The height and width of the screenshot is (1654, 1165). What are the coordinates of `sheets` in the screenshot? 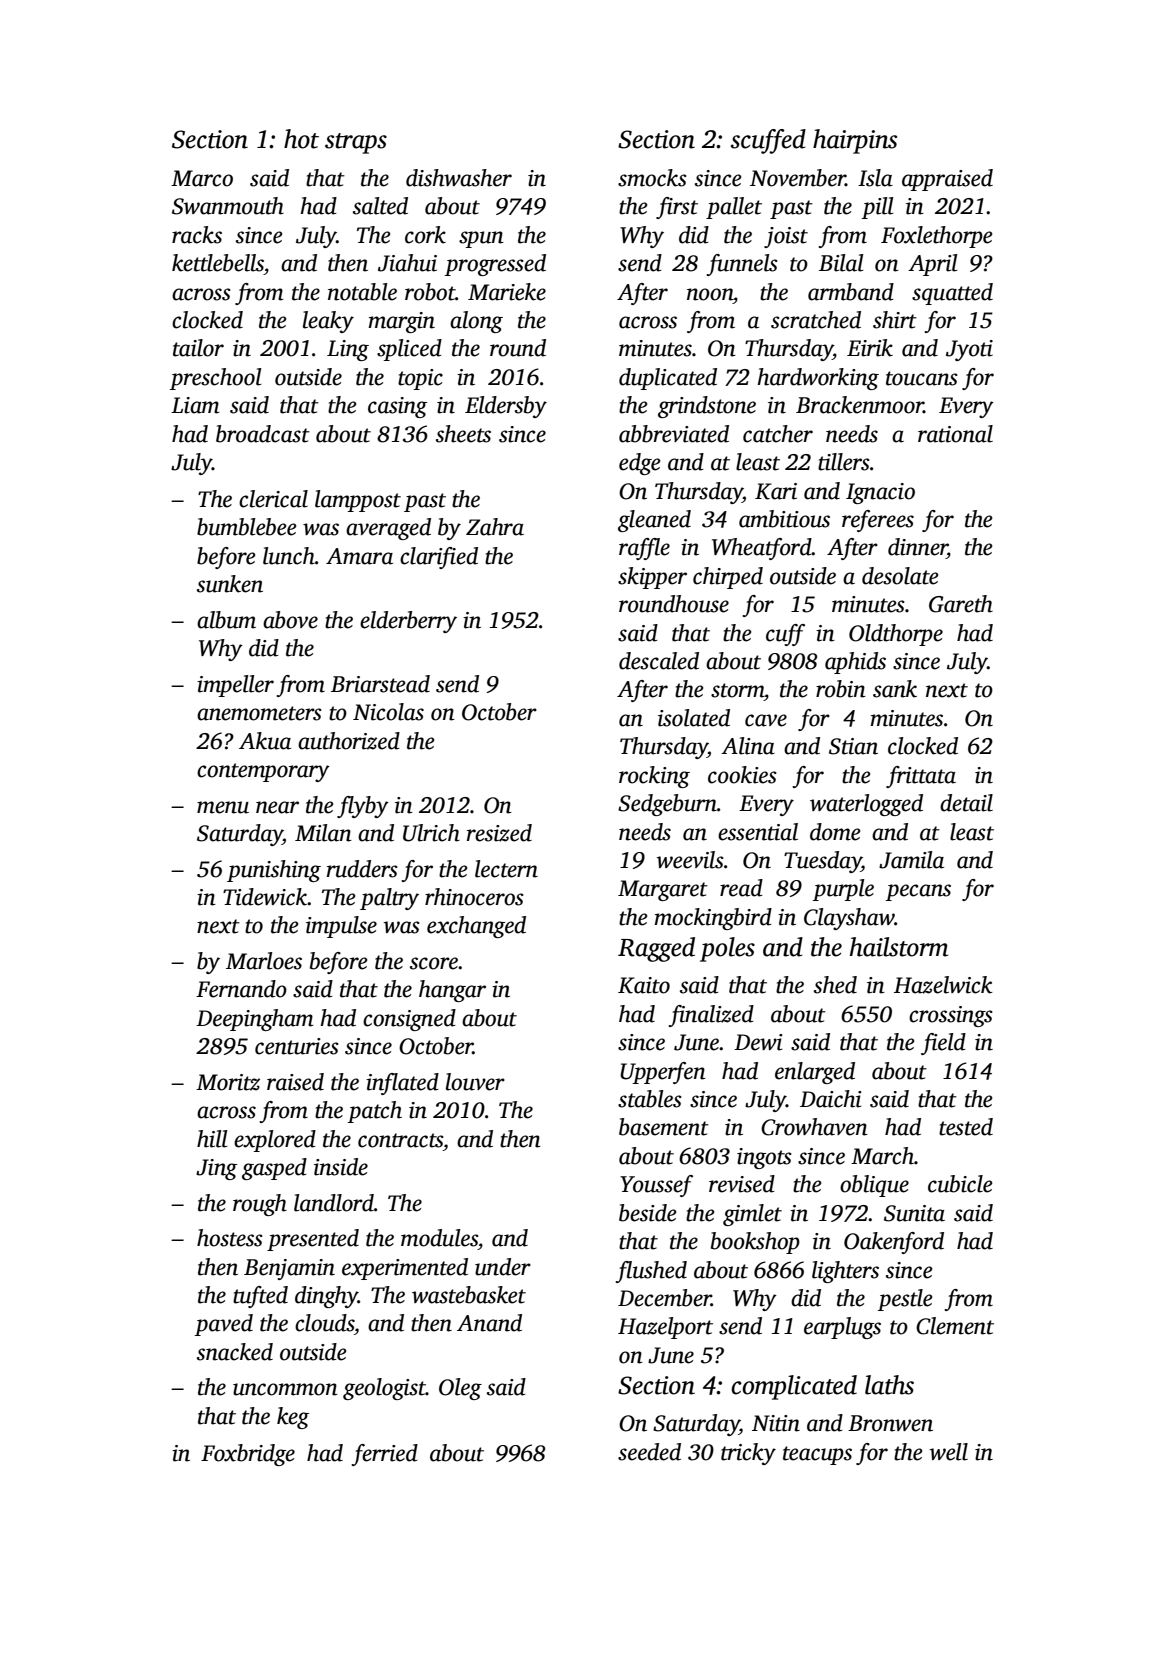 It's located at (463, 434).
